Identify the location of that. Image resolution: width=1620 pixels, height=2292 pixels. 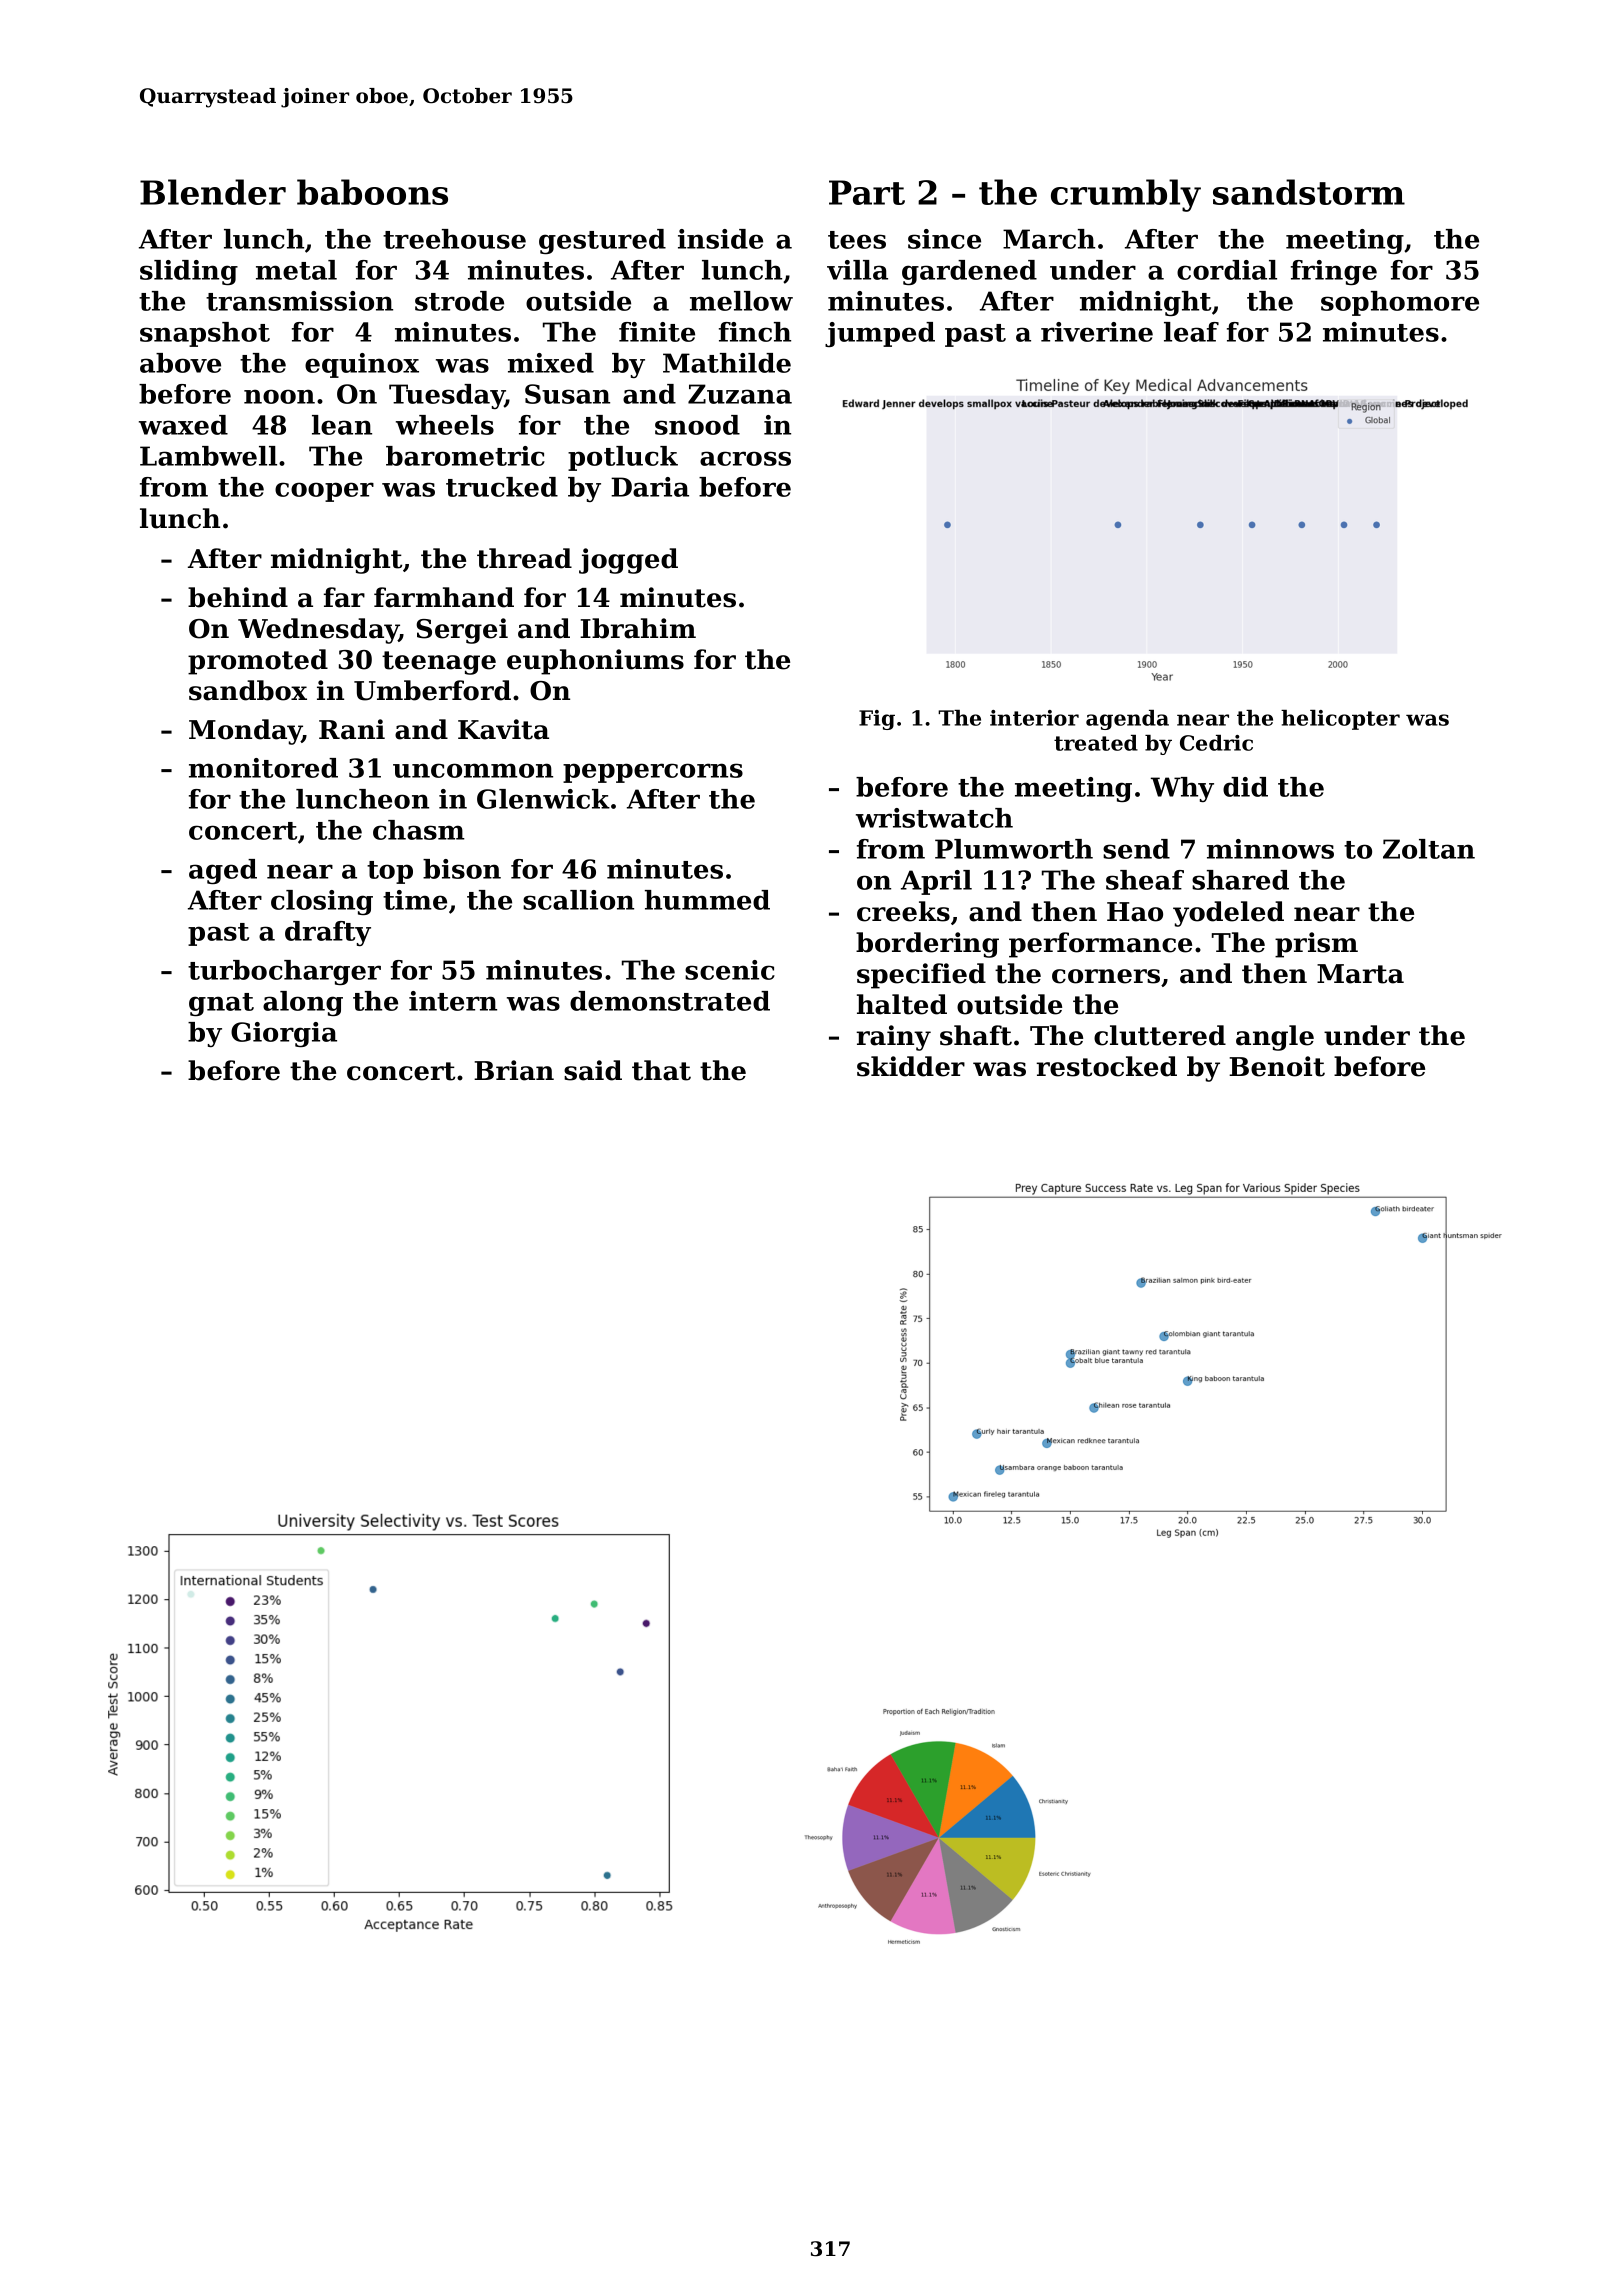
(661, 1070).
